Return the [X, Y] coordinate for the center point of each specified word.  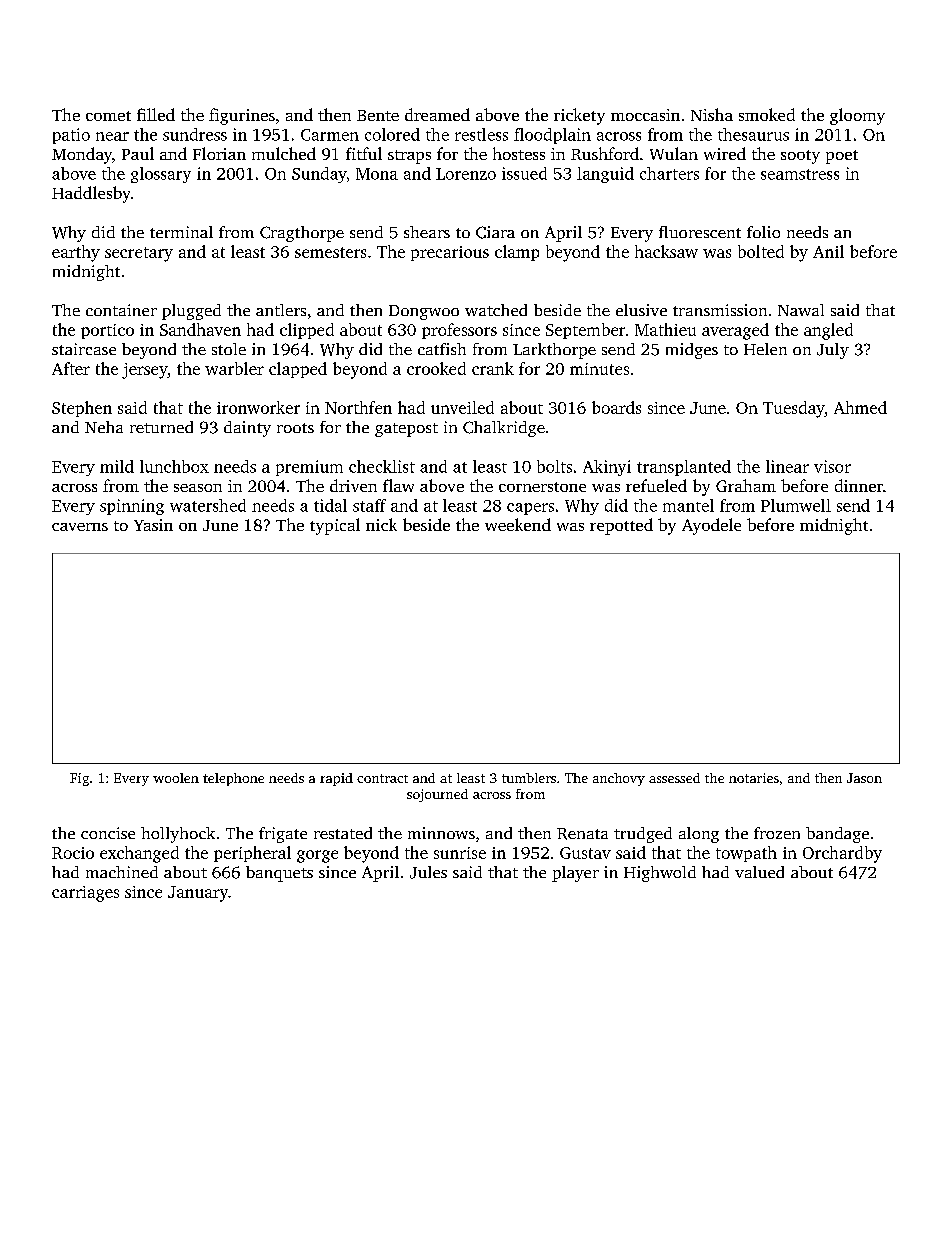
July [833, 351]
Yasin [153, 525]
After [71, 368]
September [585, 331]
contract [382, 778]
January [198, 894]
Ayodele [711, 526]
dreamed [437, 114]
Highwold [660, 874]
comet [108, 116]
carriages [85, 894]
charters [669, 173]
